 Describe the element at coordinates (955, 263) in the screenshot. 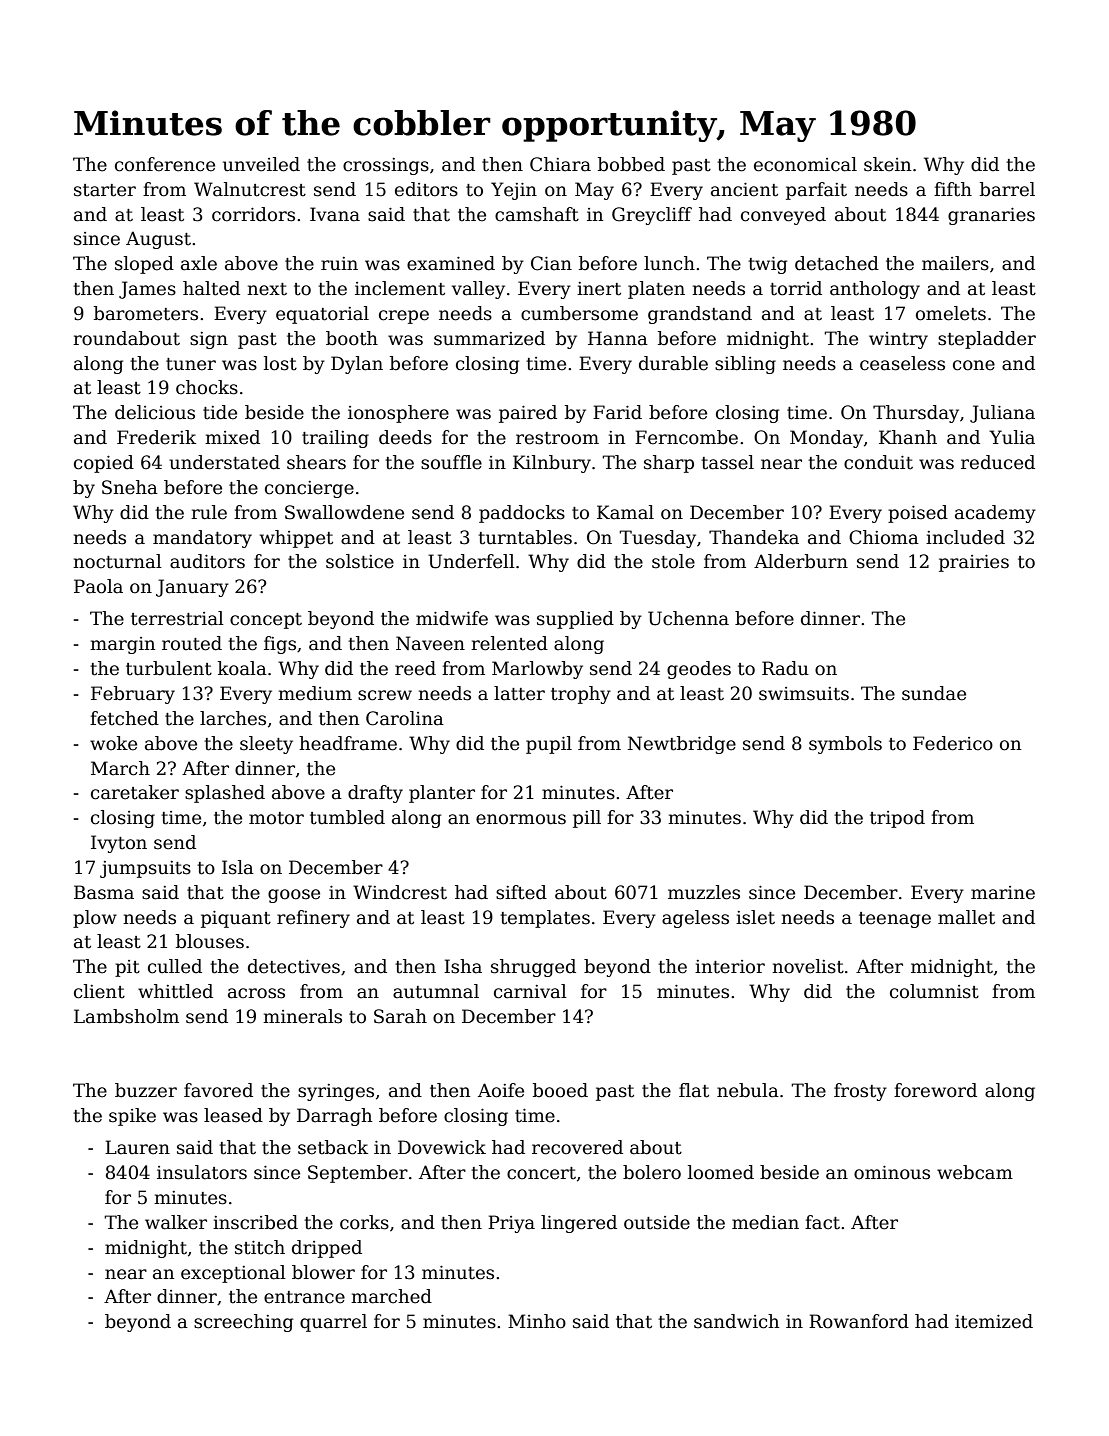

I see `mailers` at that location.
